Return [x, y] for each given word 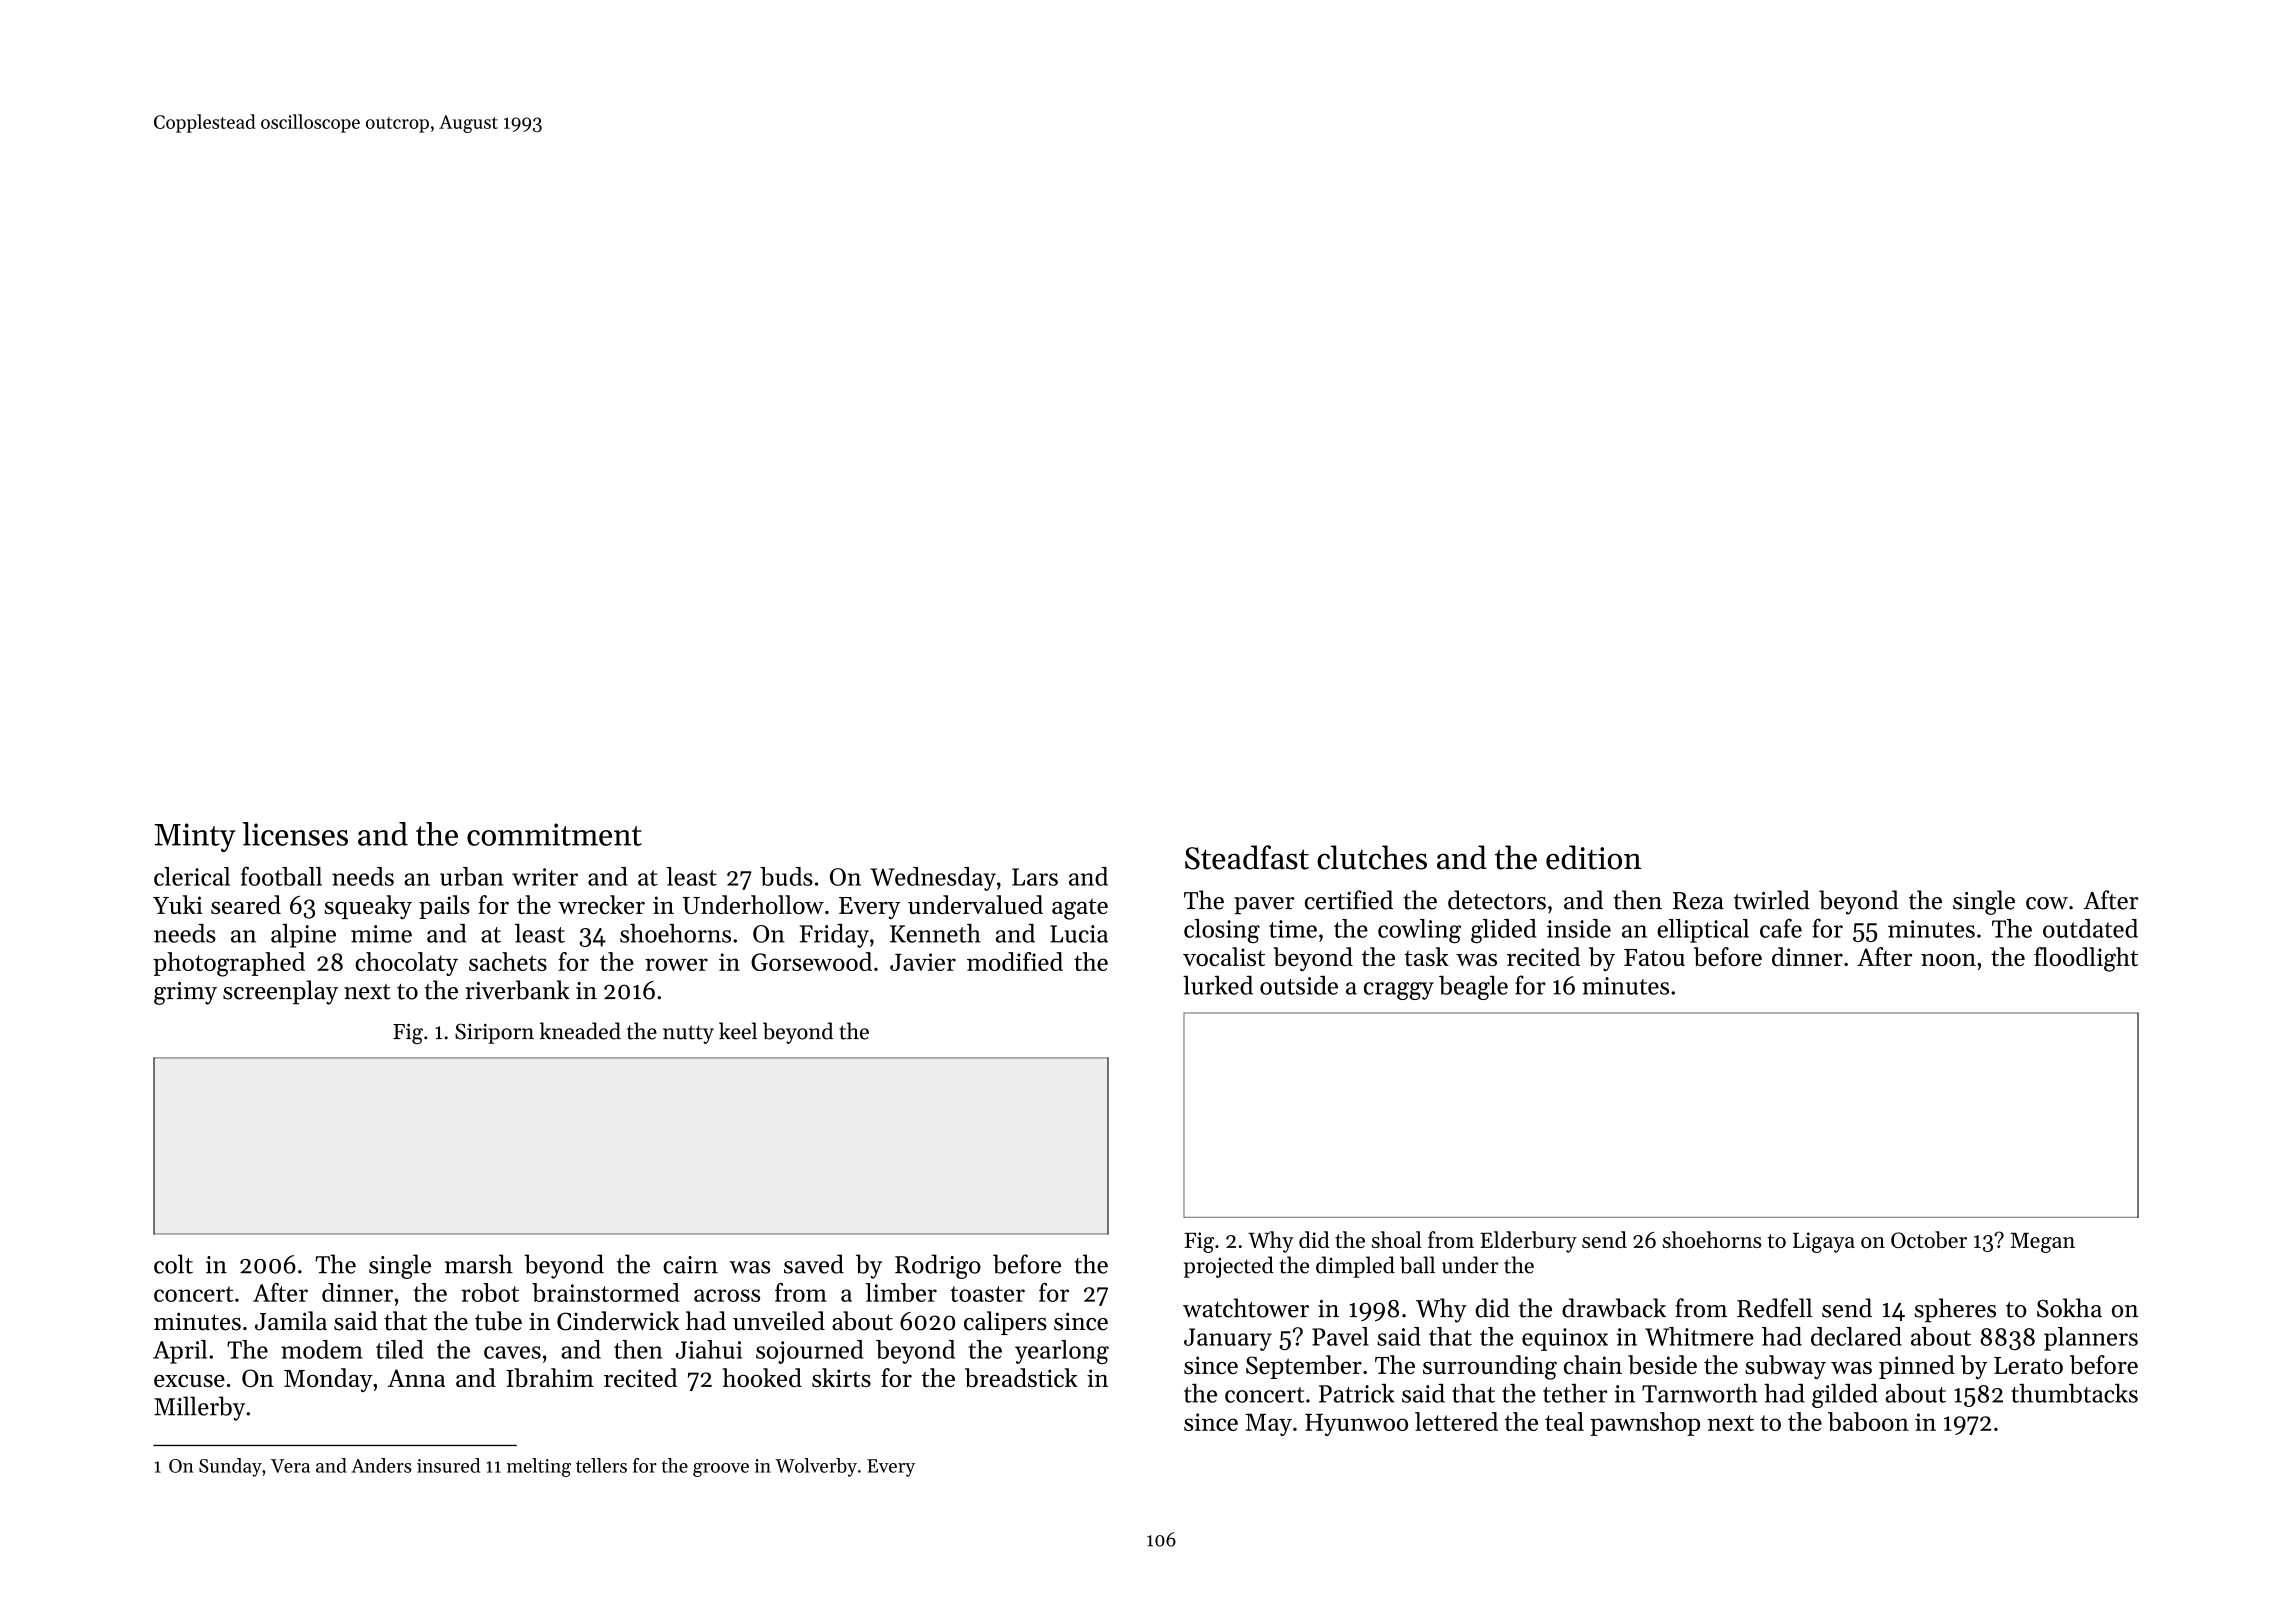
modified [1015, 961]
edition [1593, 857]
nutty [688, 1034]
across [727, 1295]
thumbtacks [2074, 1393]
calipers [1005, 1323]
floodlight [2086, 959]
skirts [841, 1377]
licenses [295, 834]
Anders [381, 1465]
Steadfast [1247, 857]
